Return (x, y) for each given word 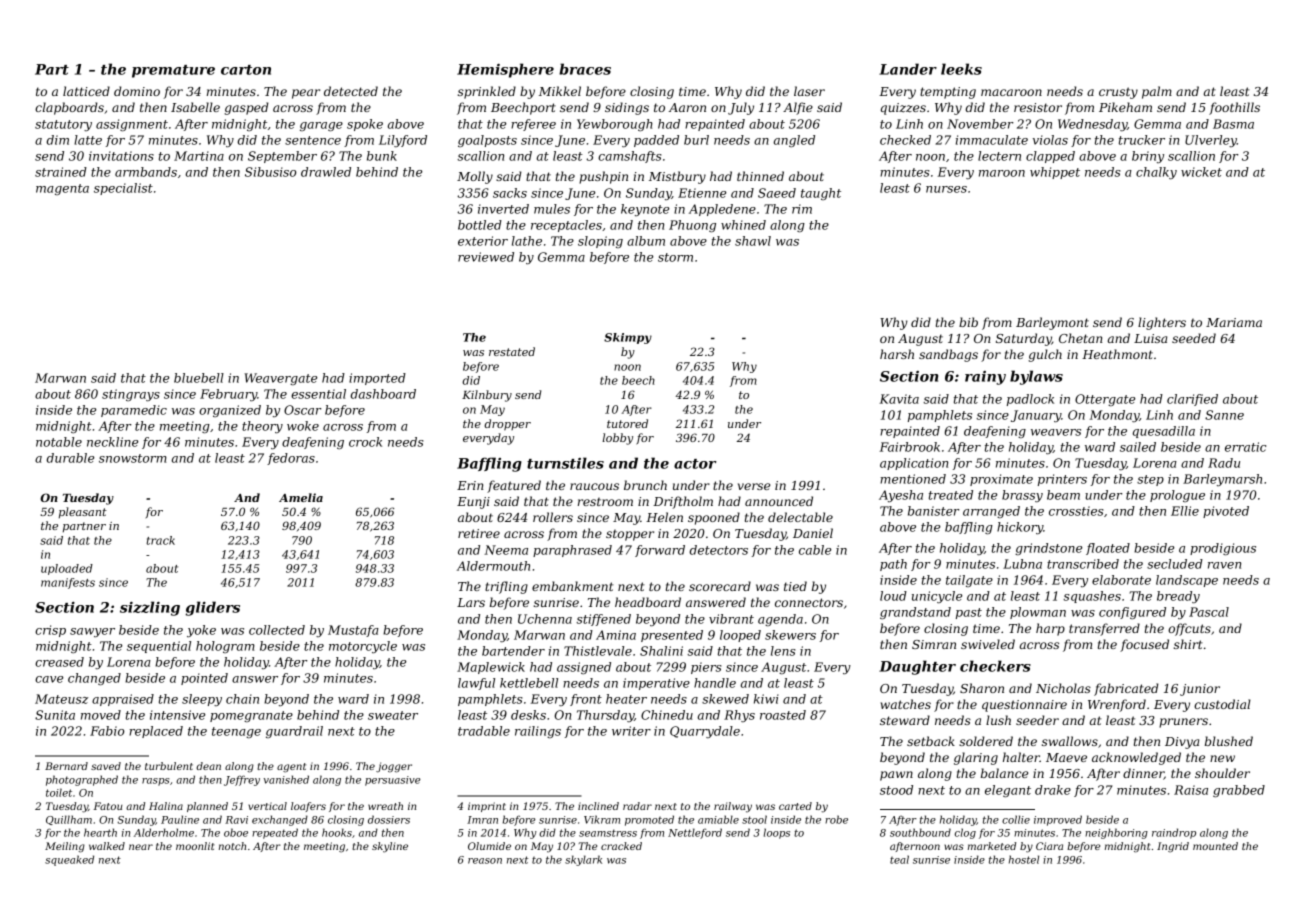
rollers (553, 517)
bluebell (199, 378)
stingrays (131, 395)
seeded (1194, 338)
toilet (59, 792)
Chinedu (667, 715)
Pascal (1209, 612)
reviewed (486, 257)
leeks (961, 69)
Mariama (1234, 322)
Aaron (687, 107)
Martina (199, 156)
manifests (68, 583)
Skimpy (628, 338)
